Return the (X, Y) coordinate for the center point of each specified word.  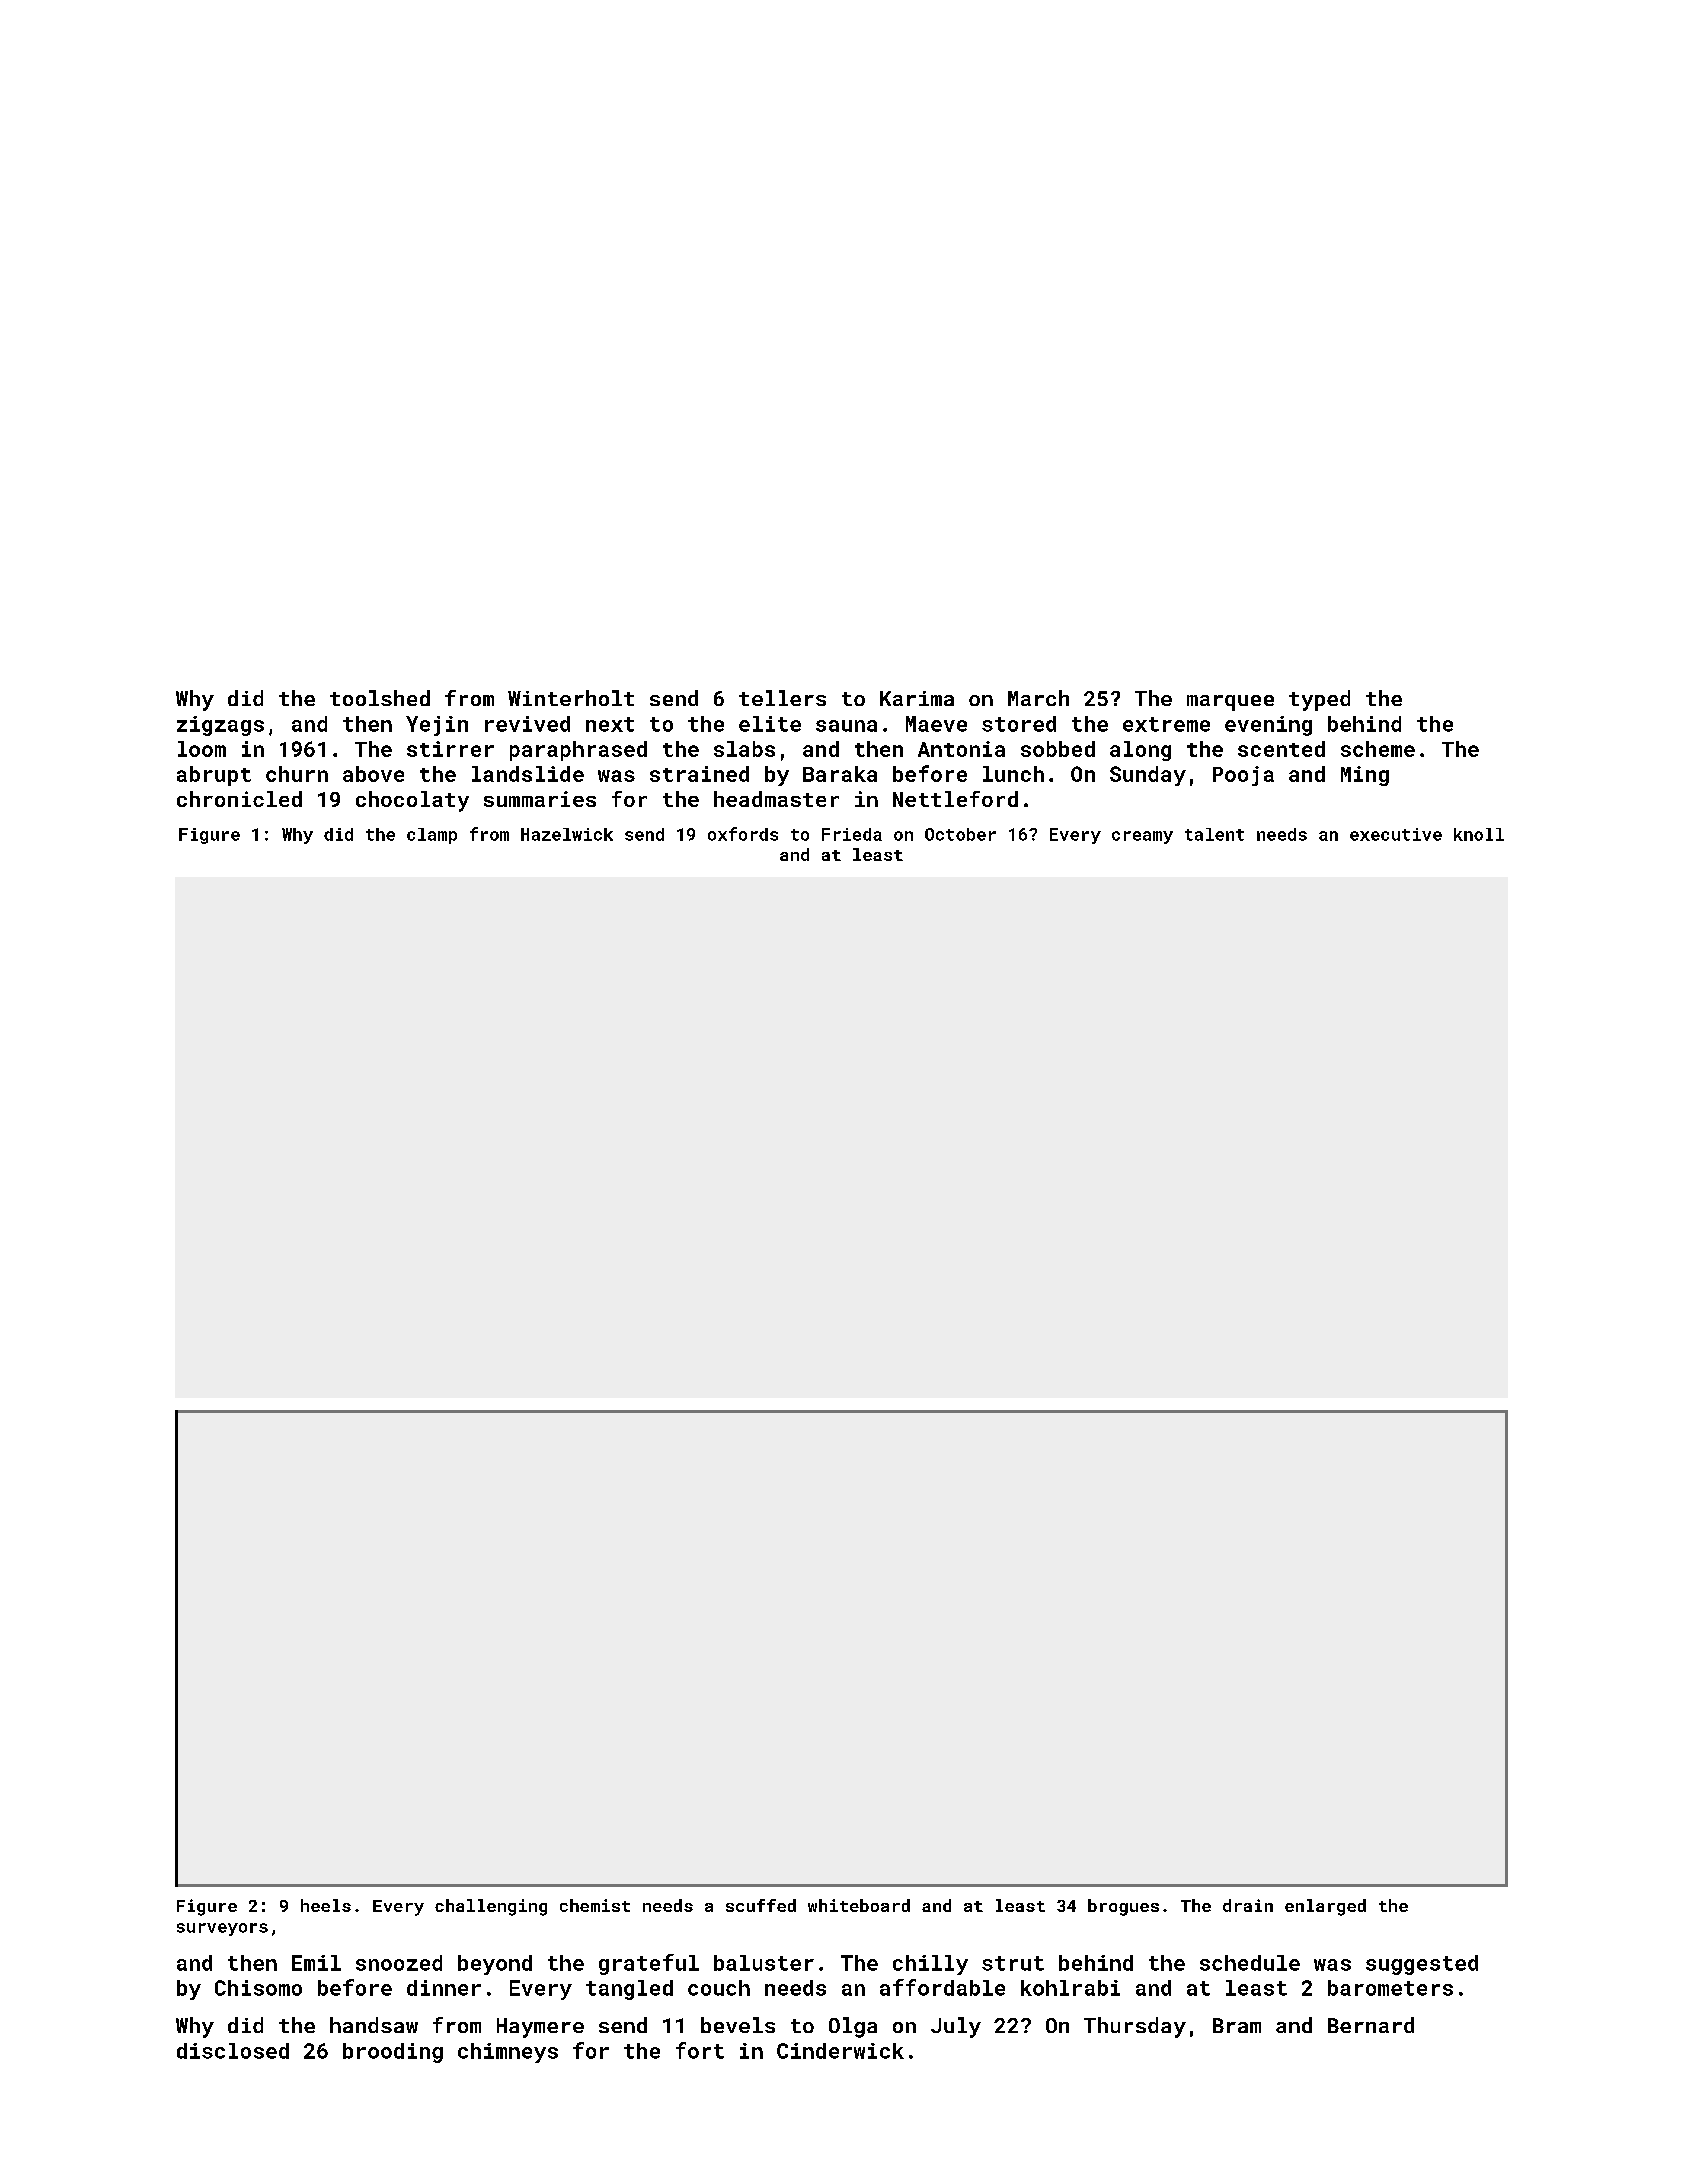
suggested (1422, 1965)
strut (1013, 1963)
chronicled (239, 799)
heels (326, 1905)
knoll (1479, 834)
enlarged (1325, 1907)
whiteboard (859, 1905)
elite (770, 724)
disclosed (233, 2051)
